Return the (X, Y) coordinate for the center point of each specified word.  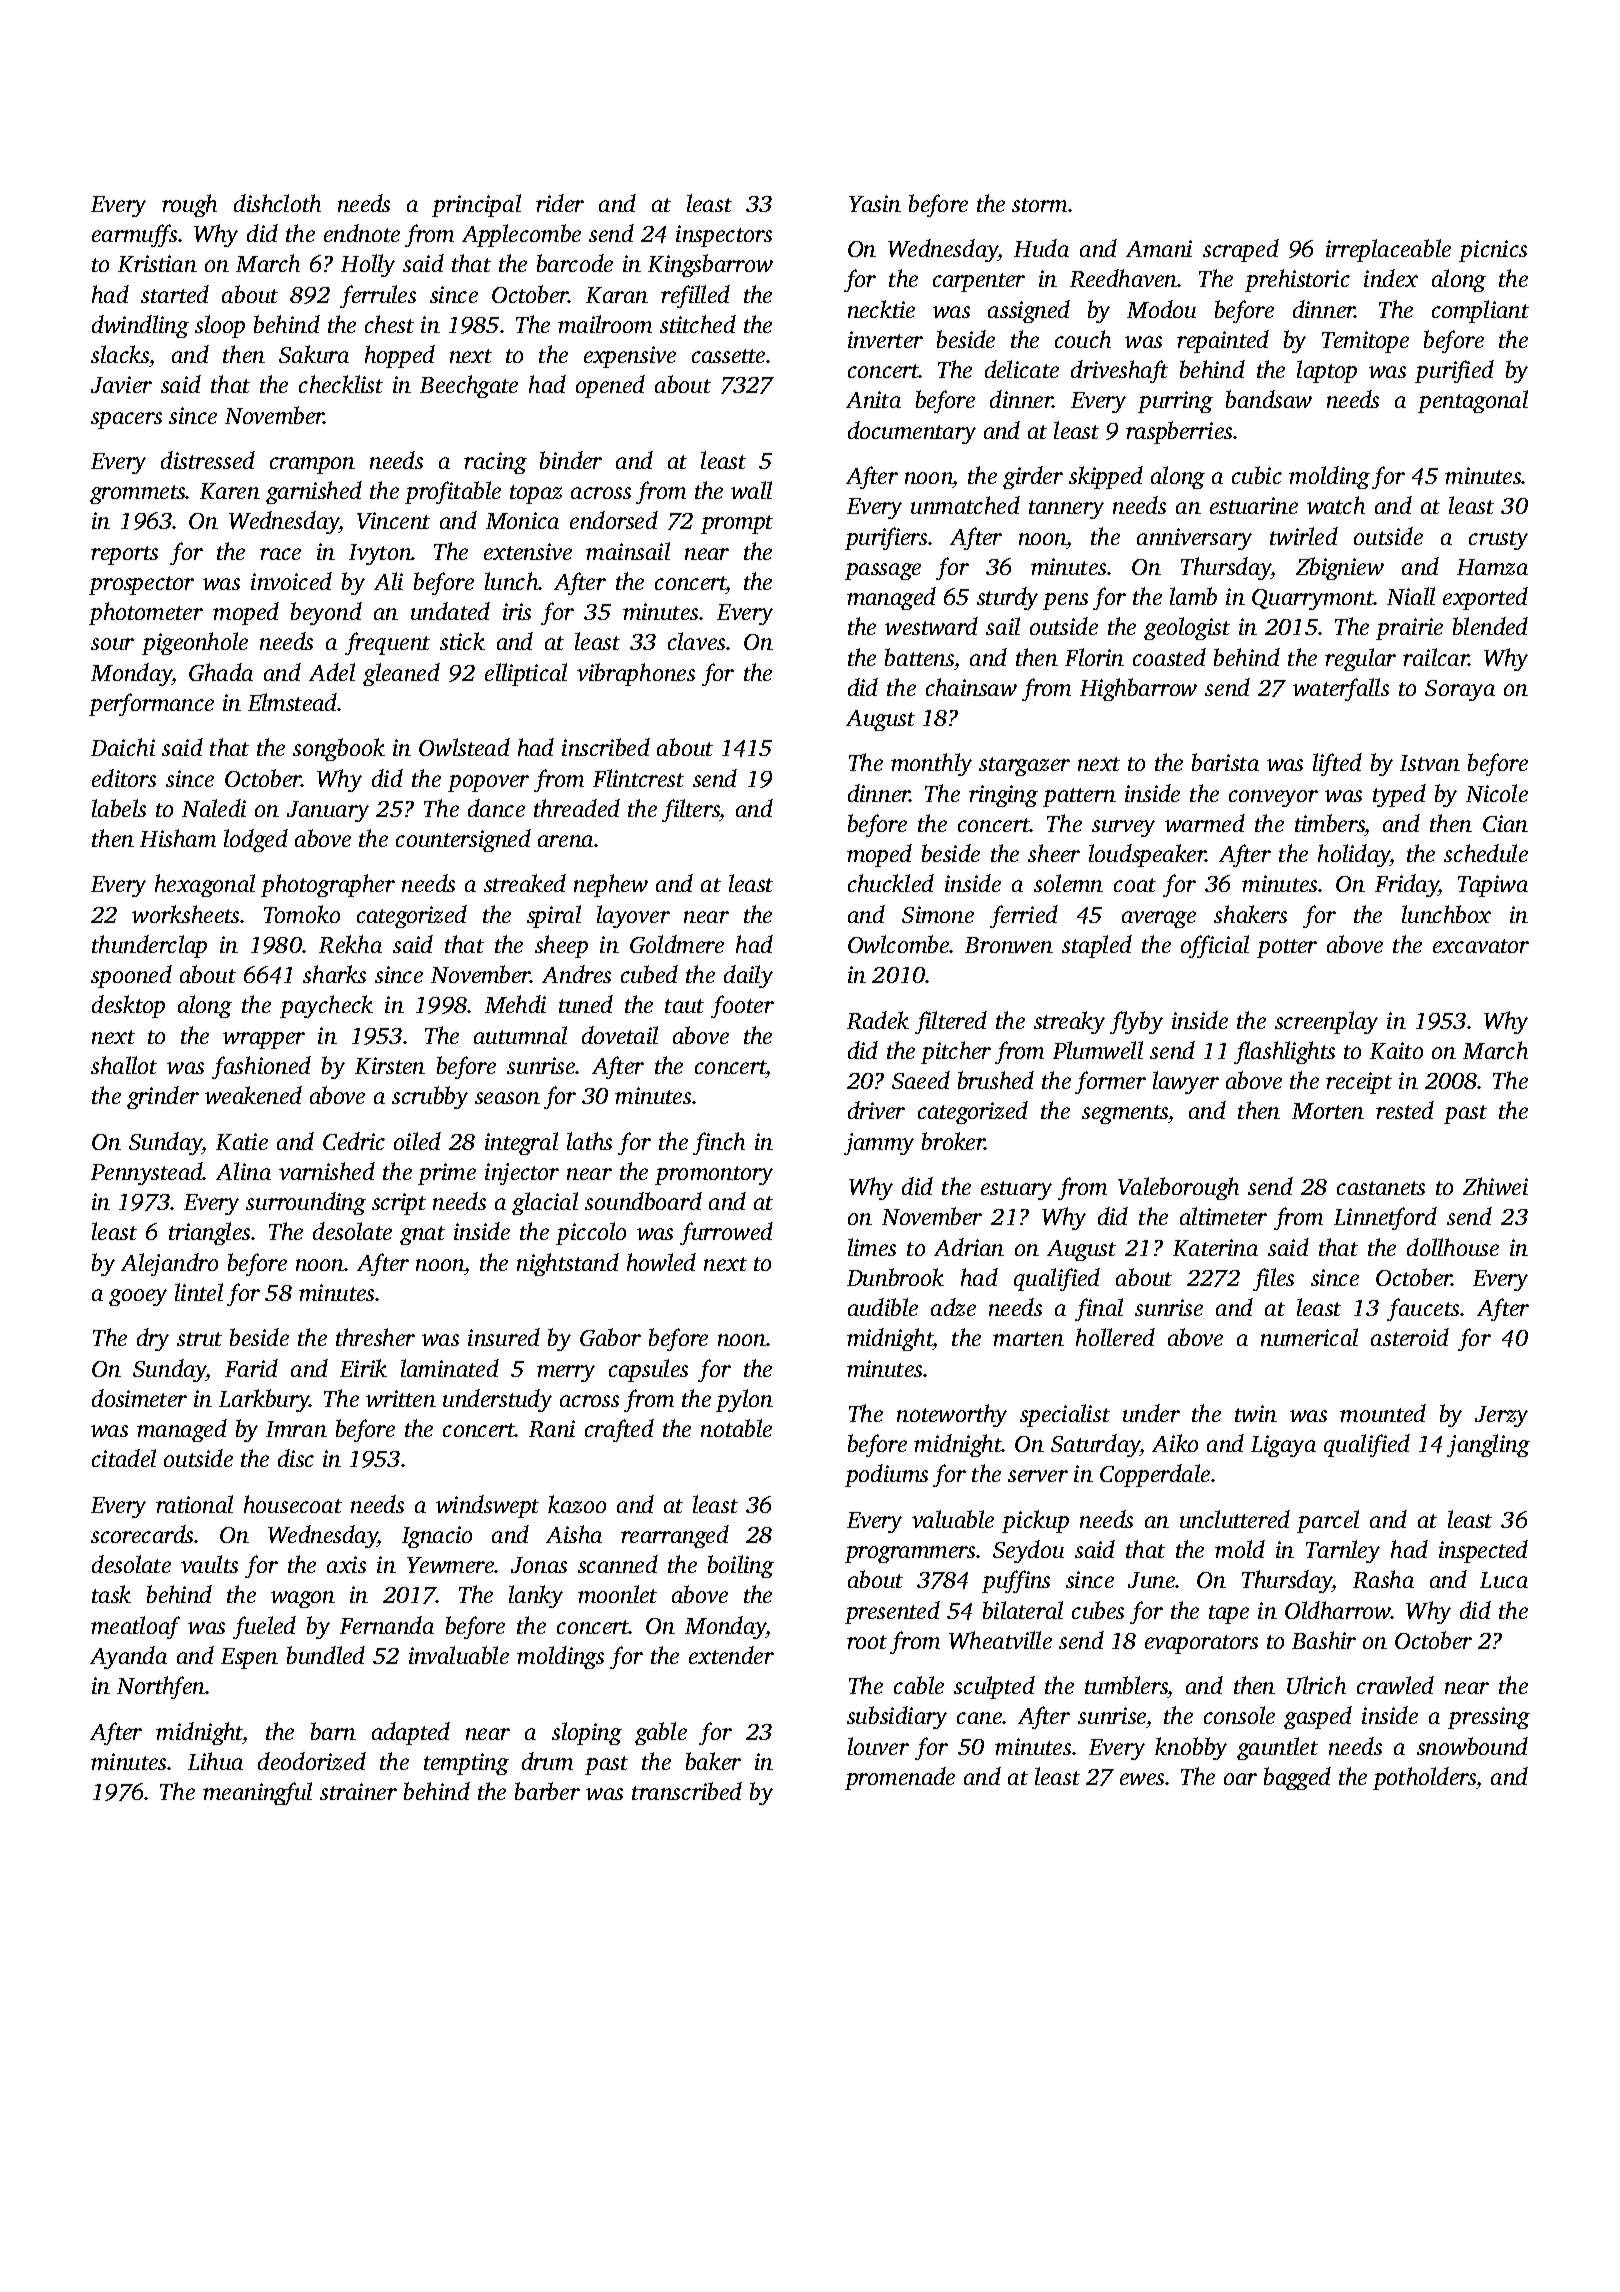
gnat (422, 1235)
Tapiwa (1493, 886)
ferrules (378, 296)
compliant (1480, 311)
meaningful (257, 1793)
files (1273, 1279)
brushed (996, 1080)
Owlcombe (899, 944)
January (328, 811)
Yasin (875, 203)
